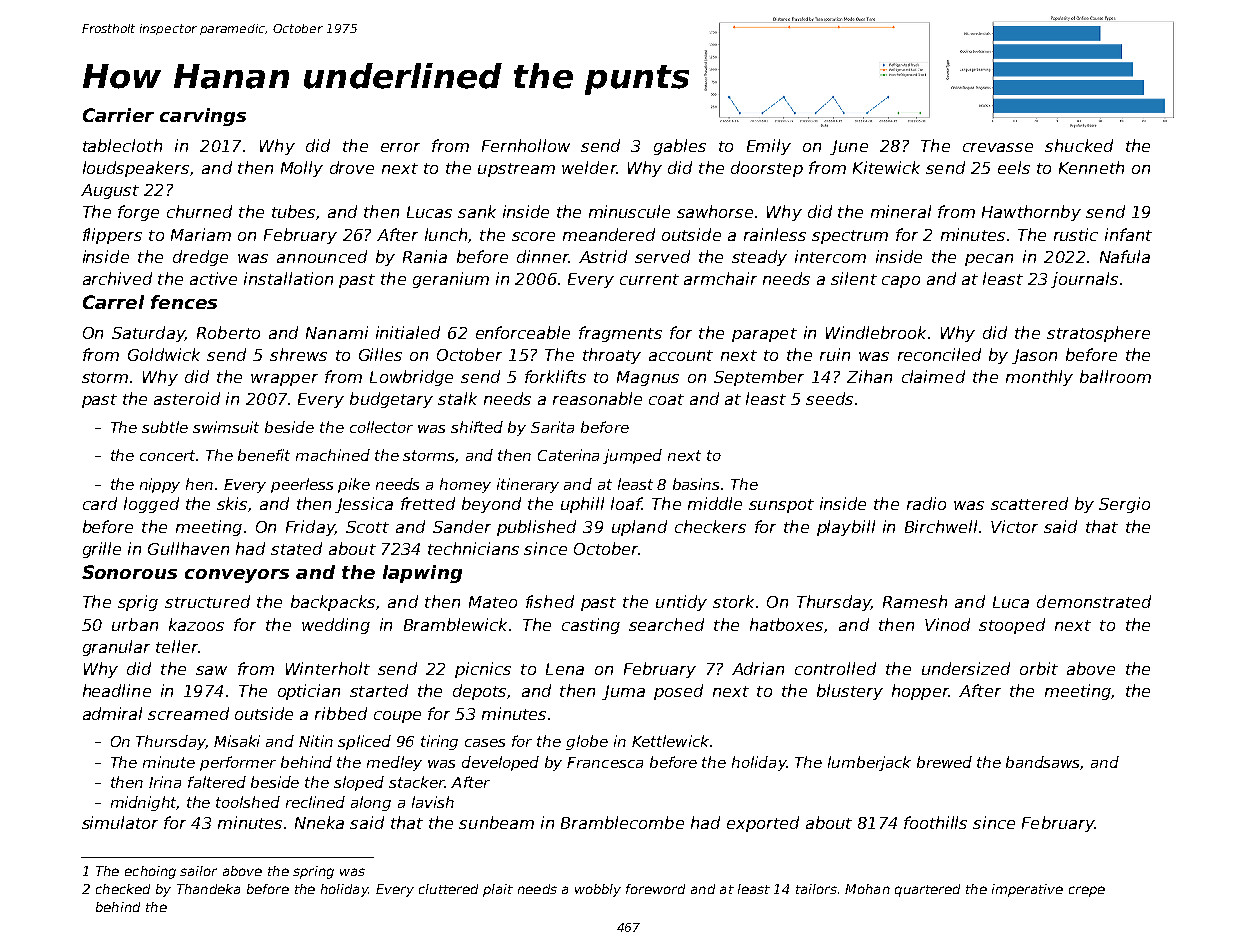 The width and height of the screenshot is (1233, 952). I want to click on claimed, so click(933, 376).
